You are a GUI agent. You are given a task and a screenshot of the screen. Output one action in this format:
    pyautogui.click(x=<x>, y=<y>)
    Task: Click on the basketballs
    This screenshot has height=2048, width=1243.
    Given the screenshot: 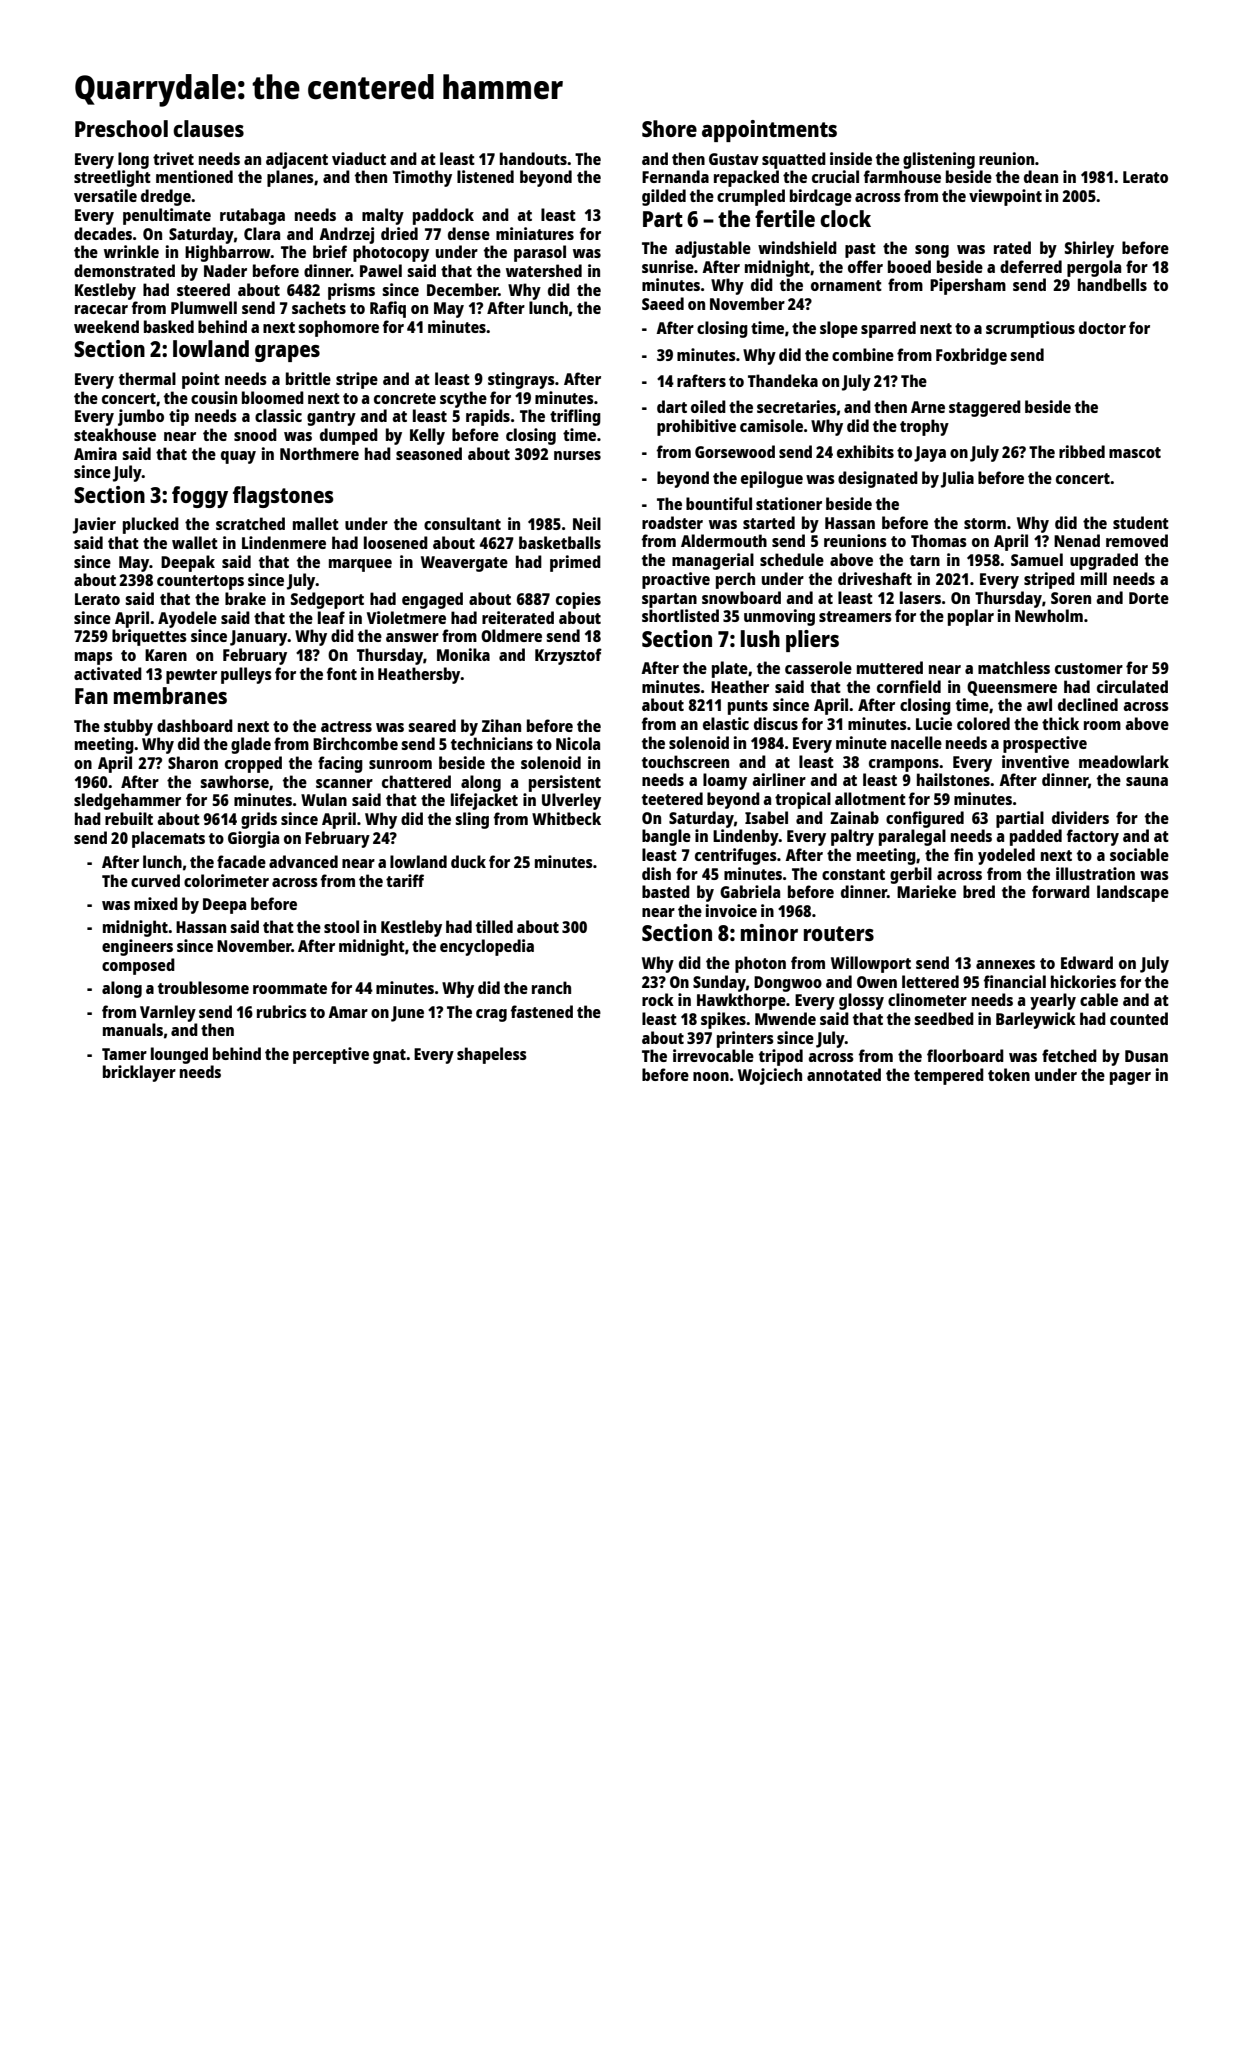 What is the action you would take?
    pyautogui.click(x=560, y=542)
